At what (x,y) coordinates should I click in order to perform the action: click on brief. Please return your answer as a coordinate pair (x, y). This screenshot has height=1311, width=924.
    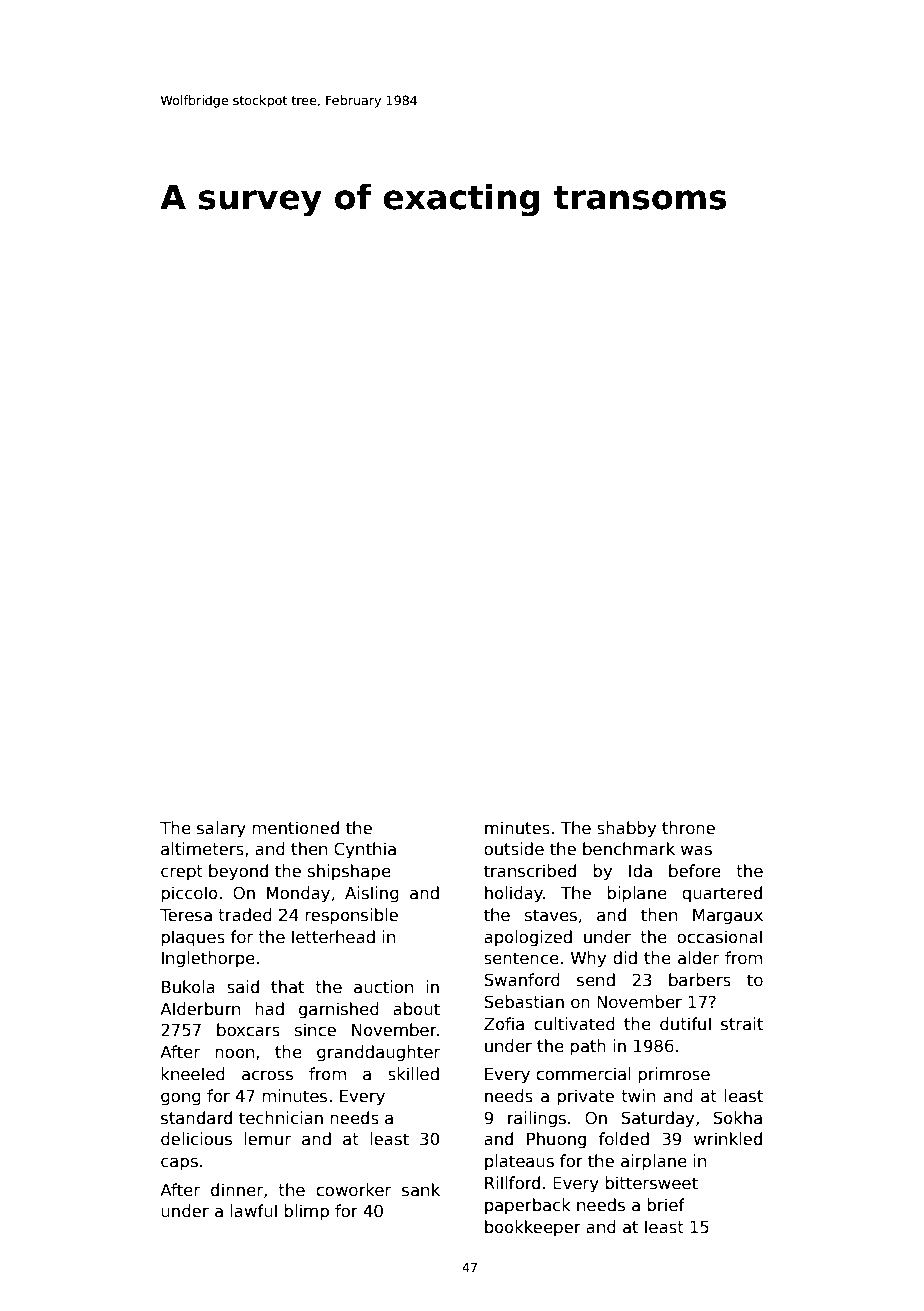
    Looking at the image, I should click on (666, 1205).
